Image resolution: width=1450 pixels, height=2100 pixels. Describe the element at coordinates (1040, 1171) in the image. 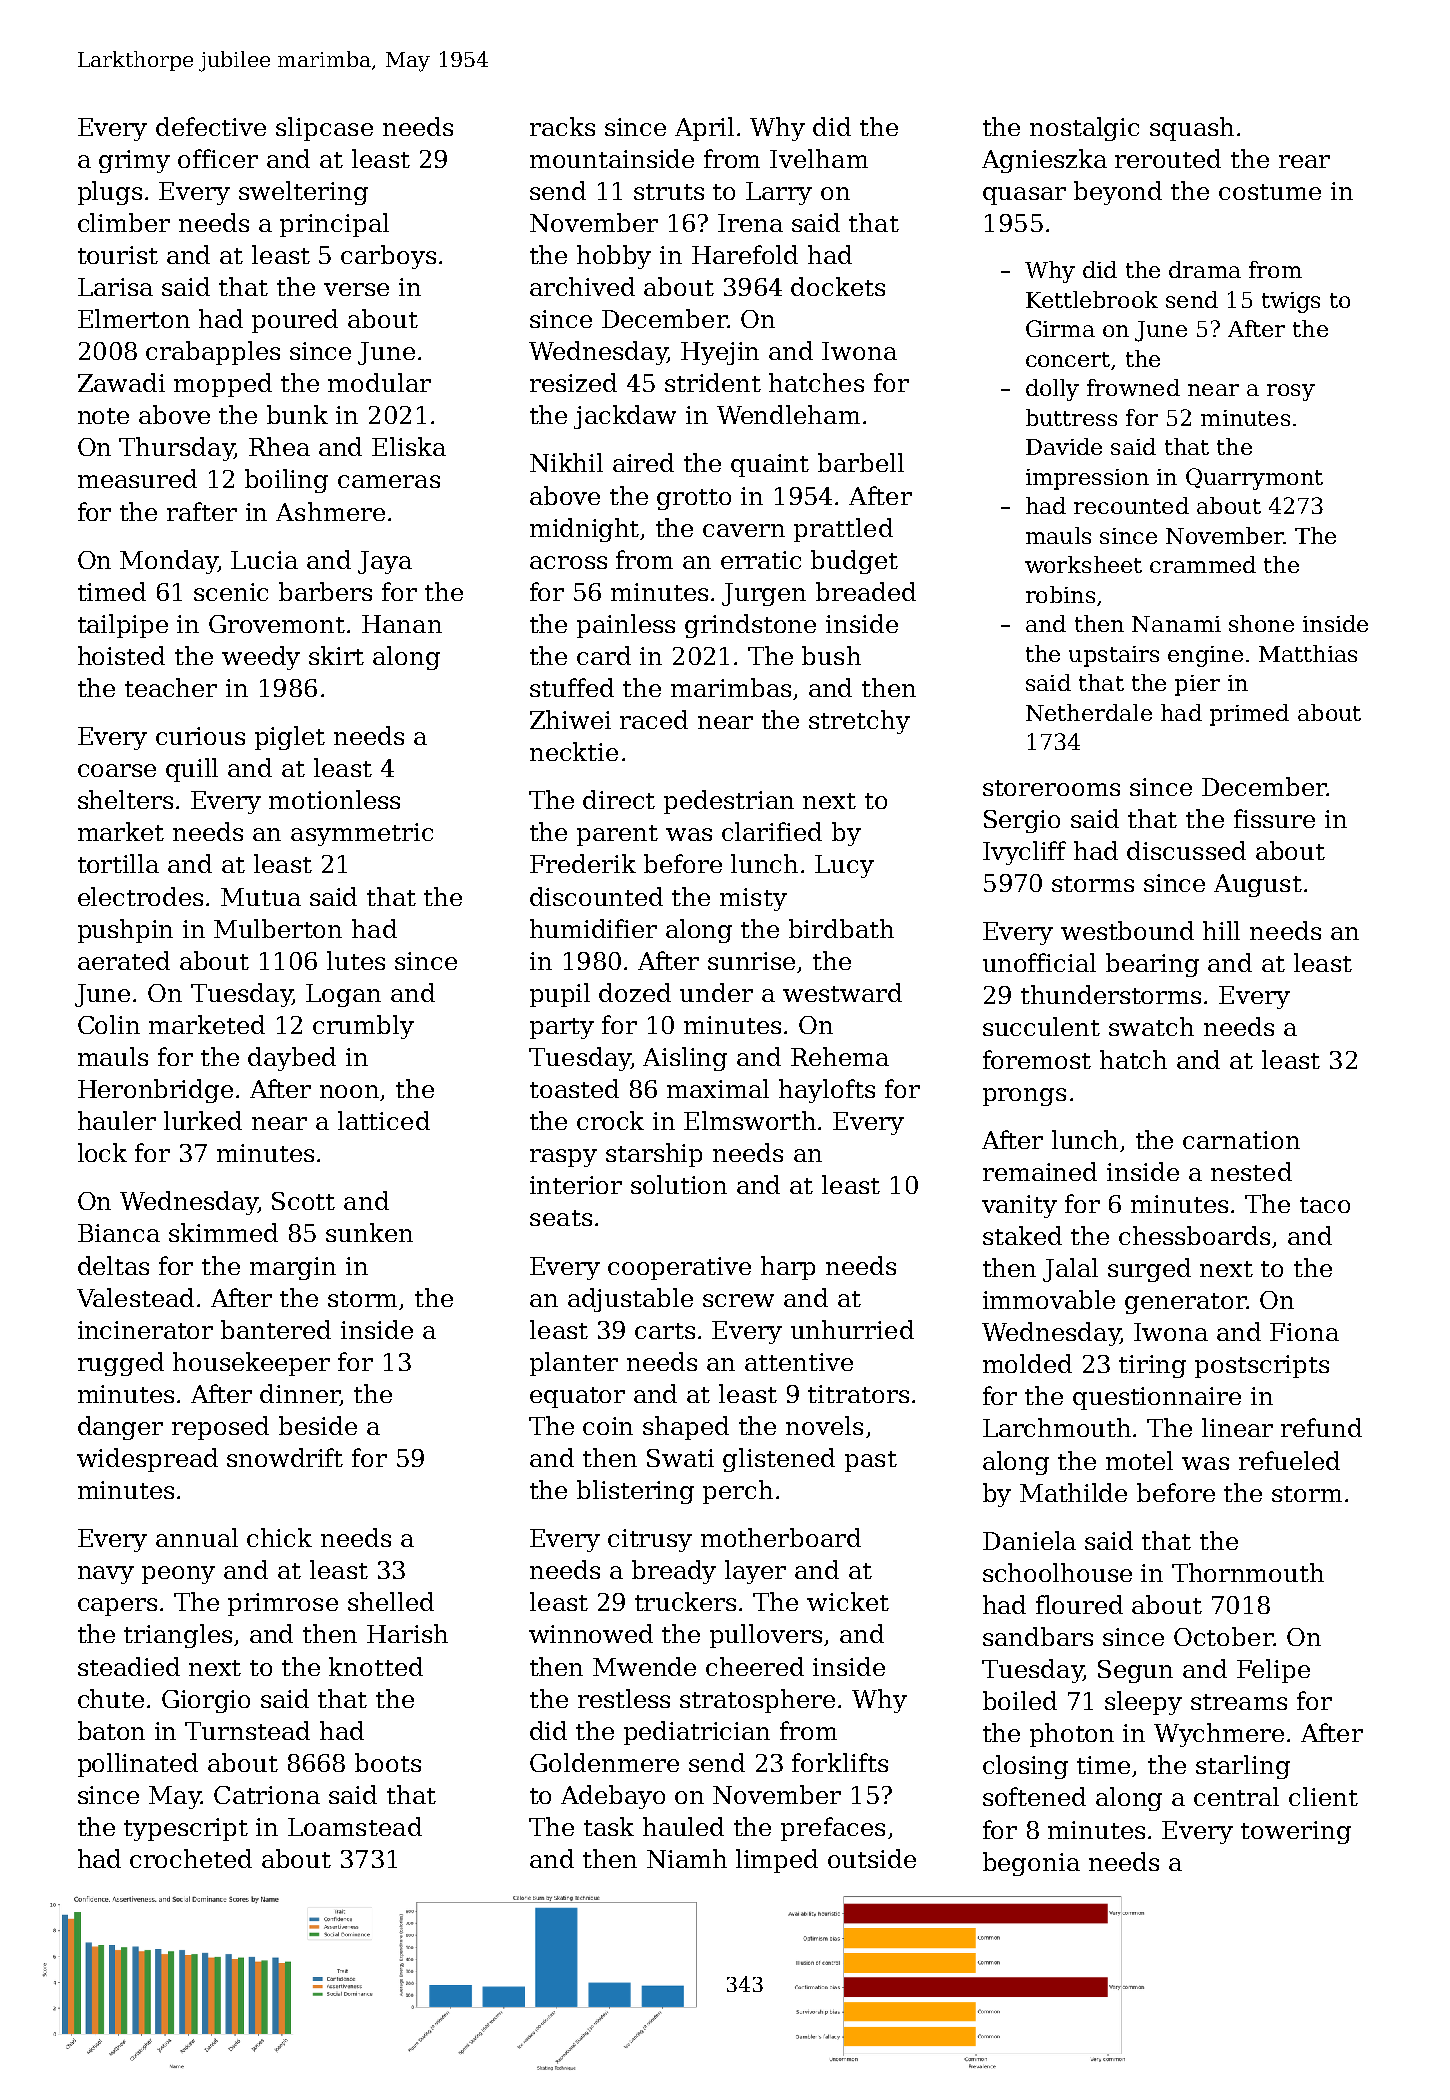

I see `remained` at that location.
